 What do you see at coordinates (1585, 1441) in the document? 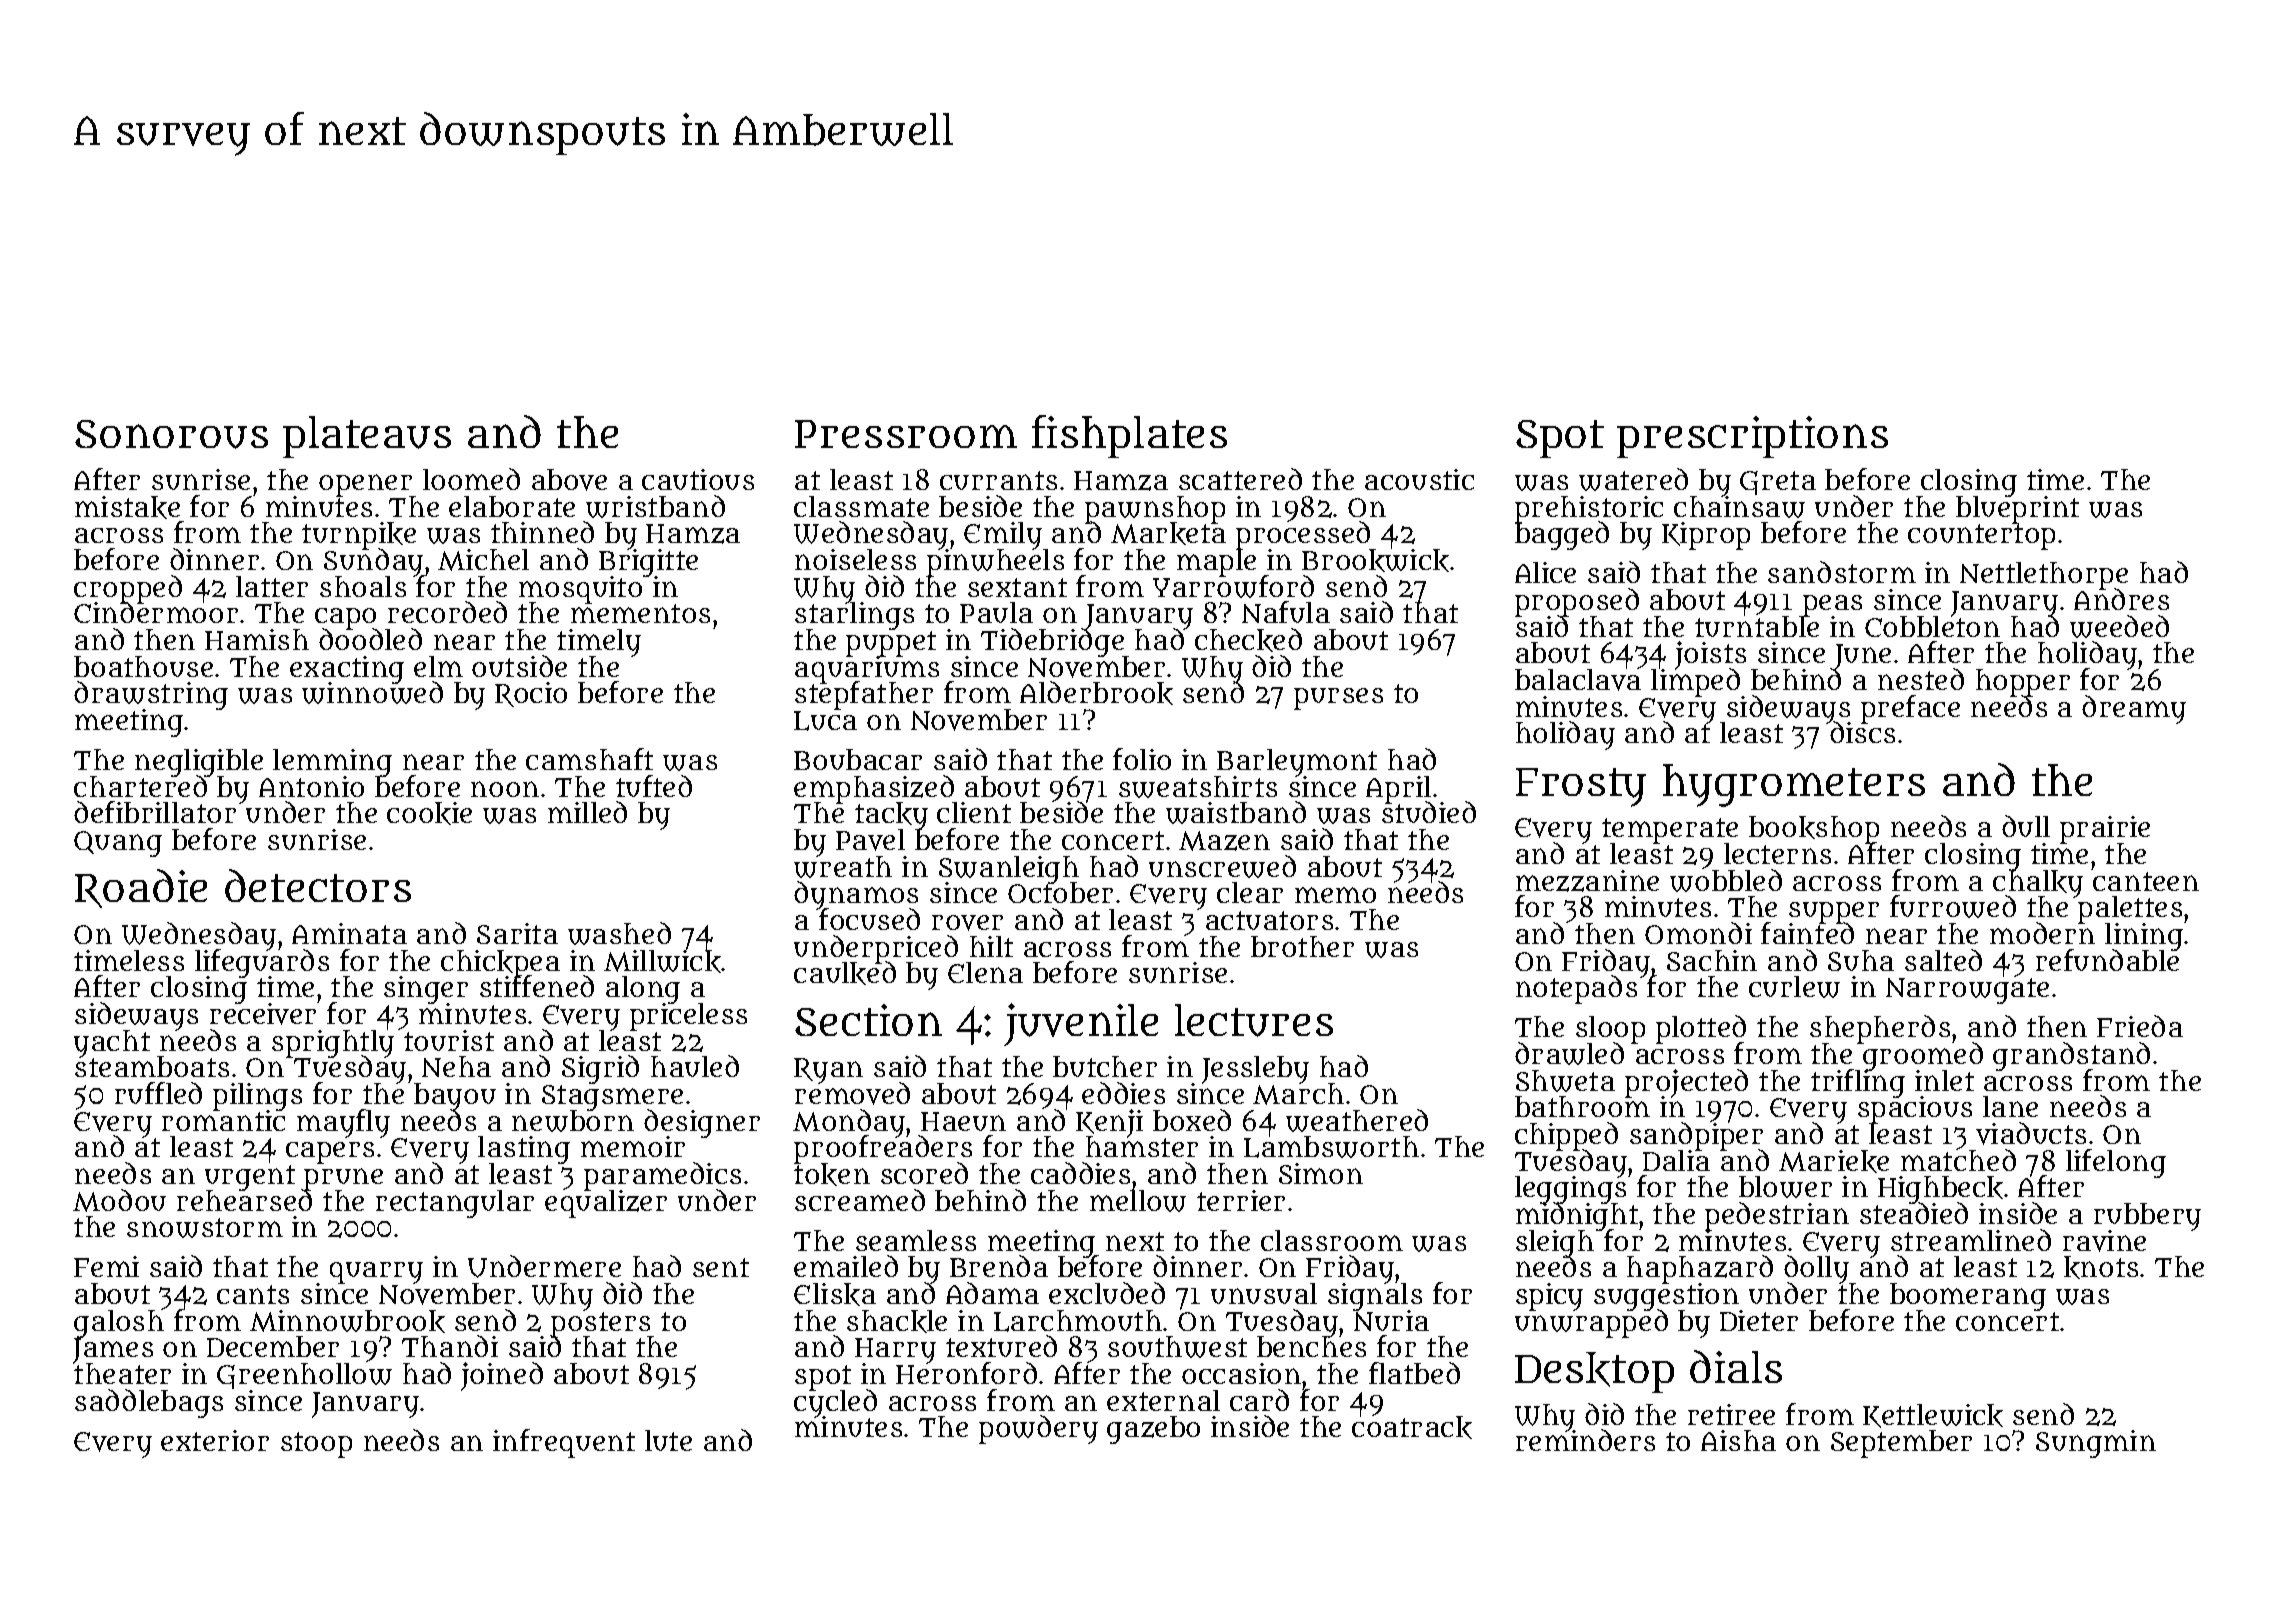
I see `reminders` at bounding box center [1585, 1441].
